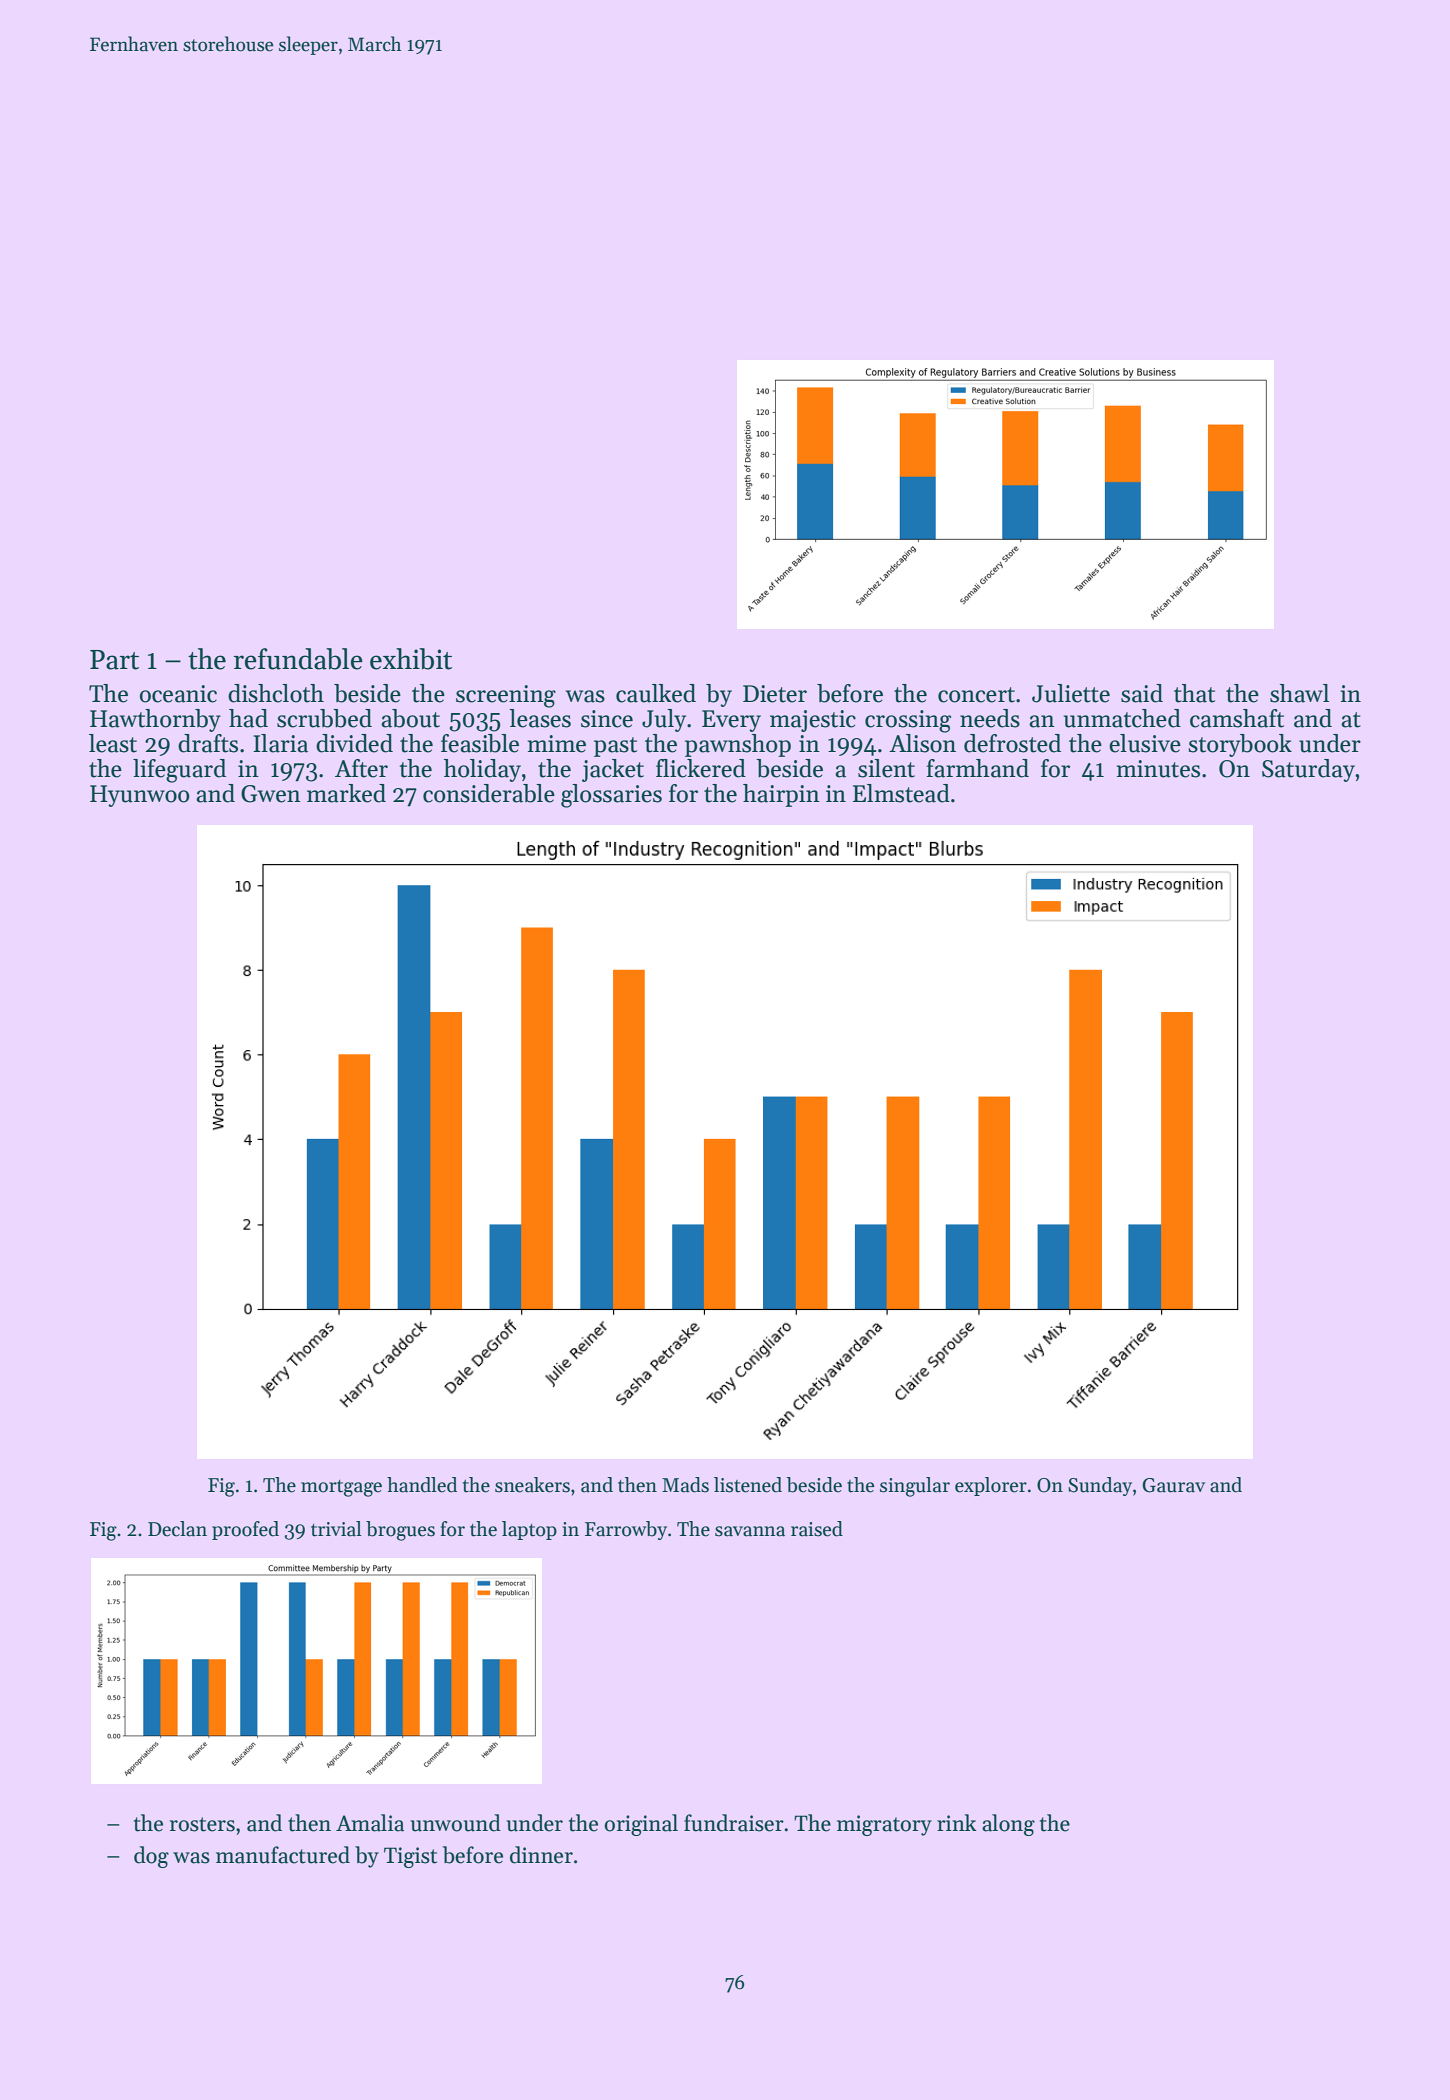 Image resolution: width=1450 pixels, height=2100 pixels. I want to click on migratory, so click(884, 1825).
